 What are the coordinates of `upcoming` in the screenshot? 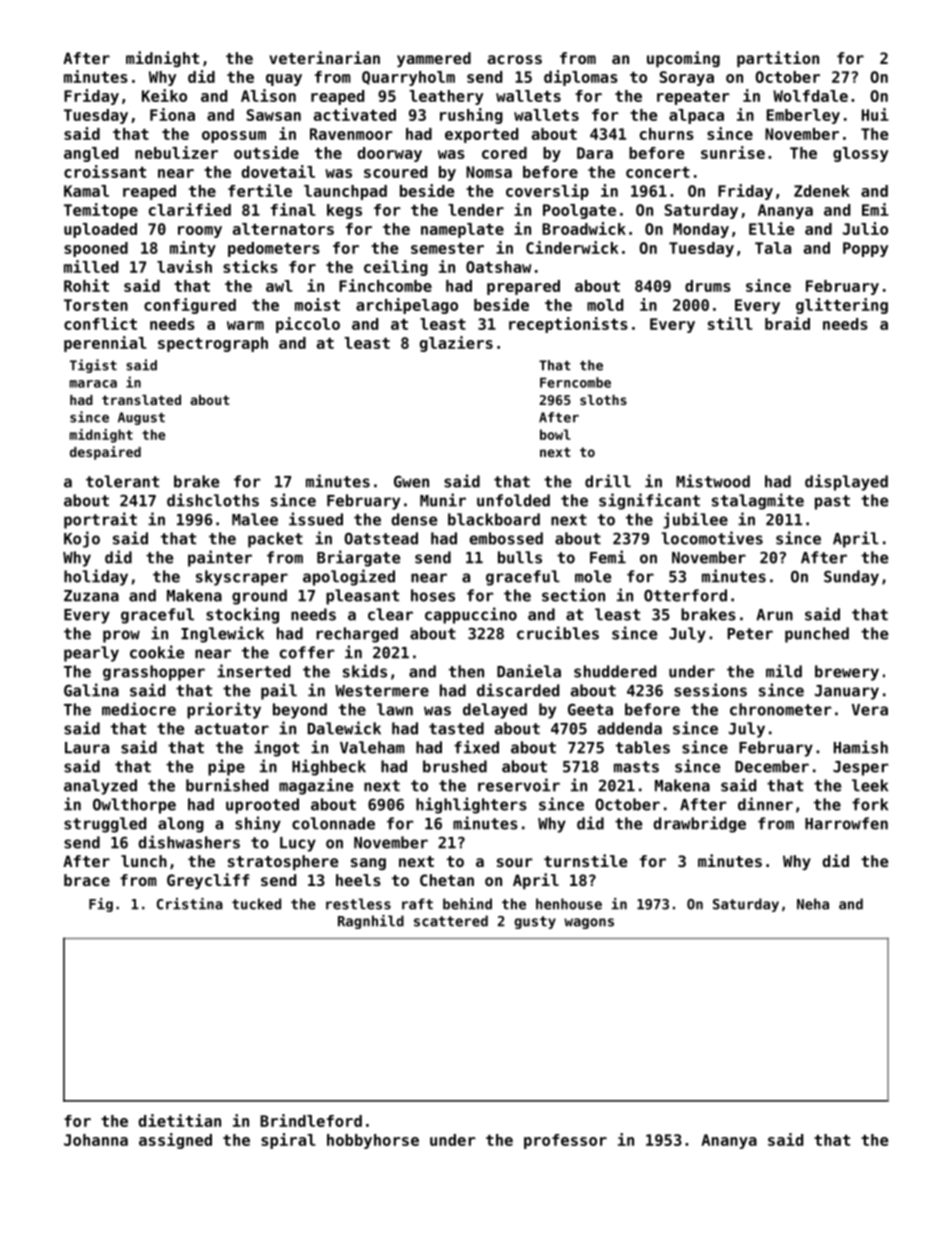 It's located at (683, 59).
